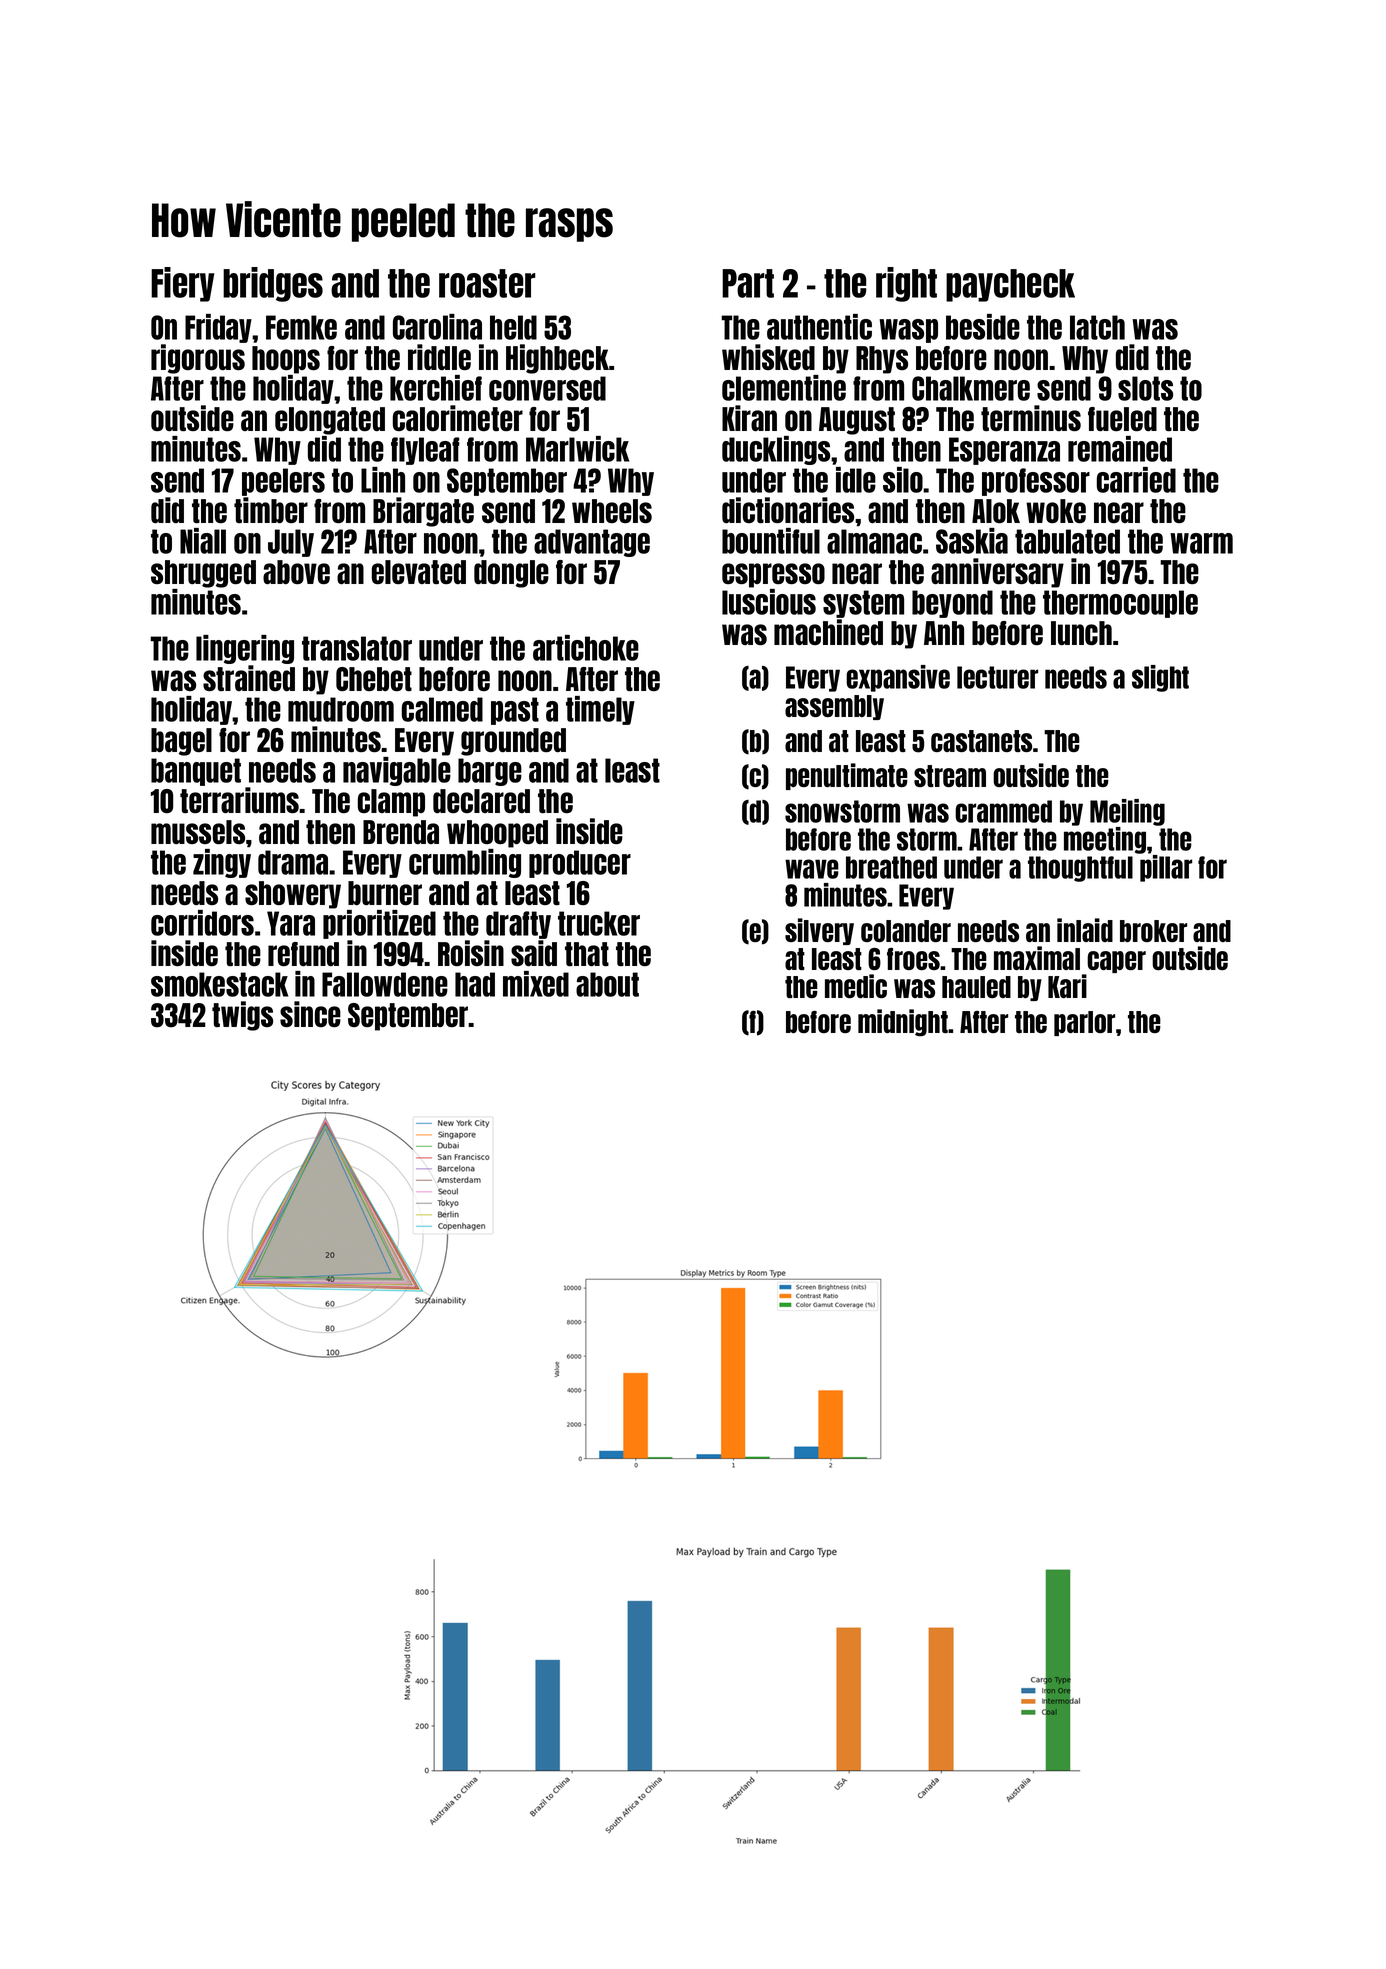  Describe the element at coordinates (442, 709) in the document. I see `calmed` at that location.
